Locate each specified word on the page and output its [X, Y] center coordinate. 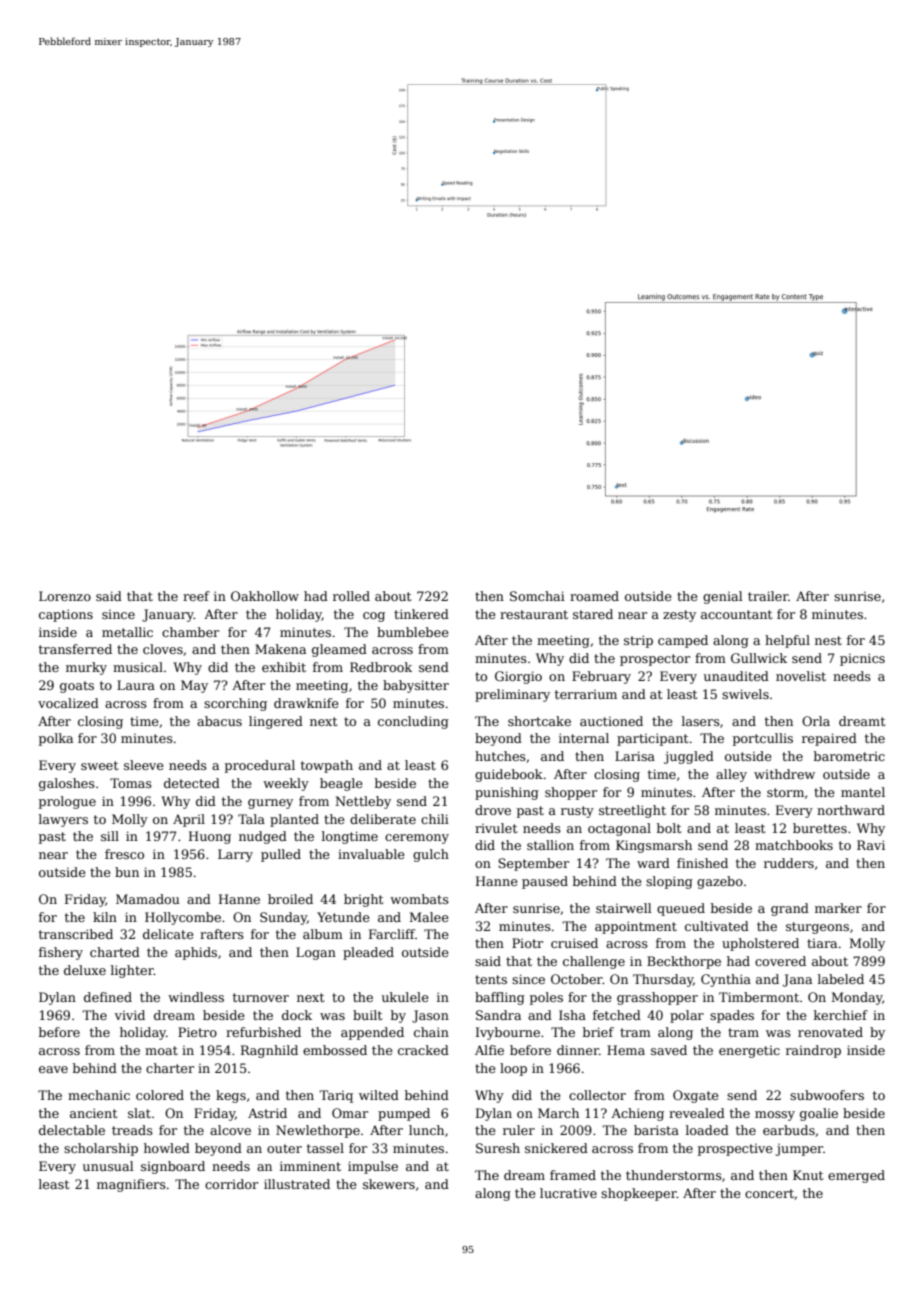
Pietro [197, 1032]
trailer [768, 596]
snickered [556, 1148]
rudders [789, 863]
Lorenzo [65, 596]
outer [284, 1148]
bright [363, 900]
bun [127, 872]
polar [687, 1016]
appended [372, 1033]
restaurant [534, 614]
